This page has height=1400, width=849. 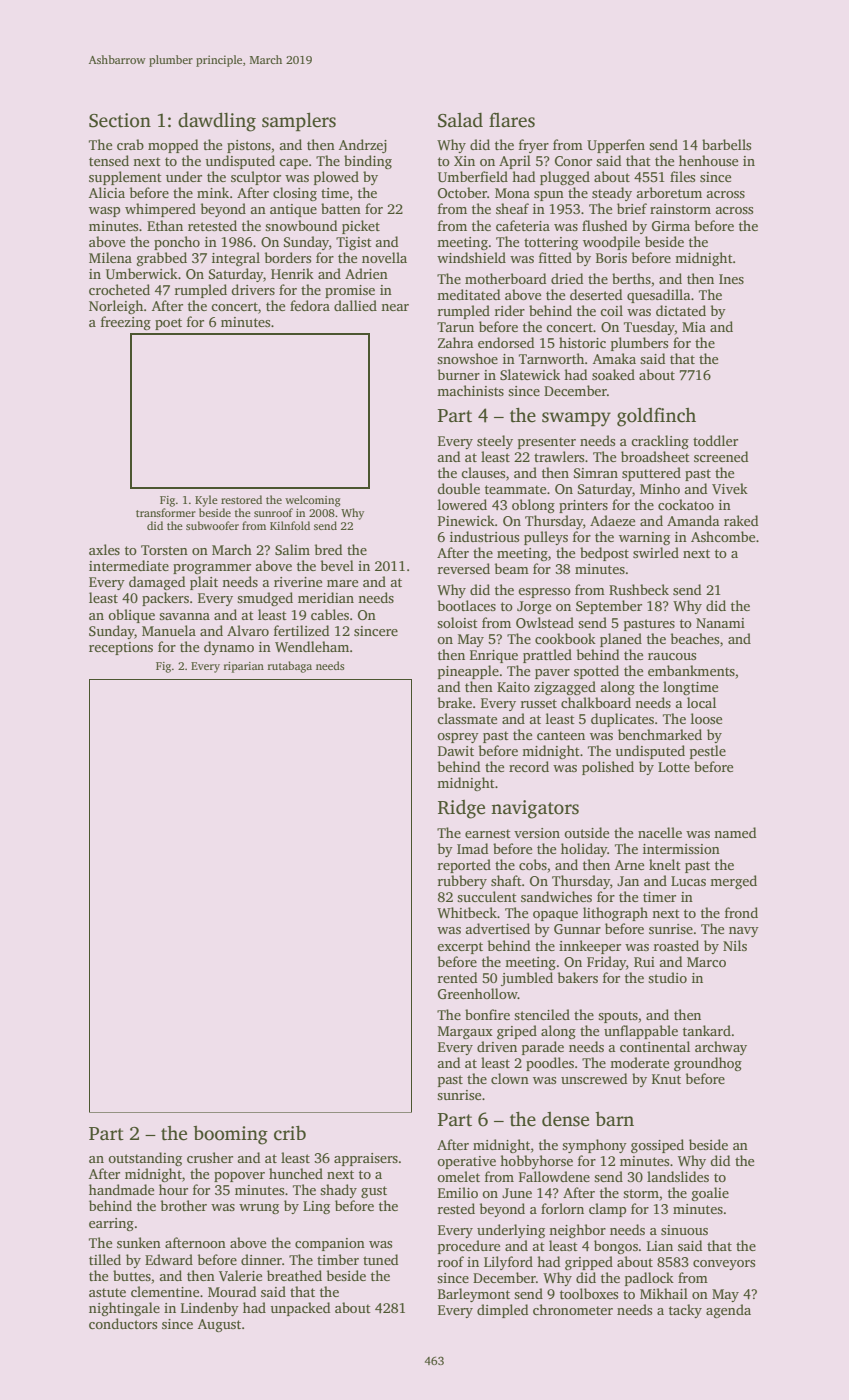 What do you see at coordinates (710, 1194) in the page?
I see `goalie` at bounding box center [710, 1194].
